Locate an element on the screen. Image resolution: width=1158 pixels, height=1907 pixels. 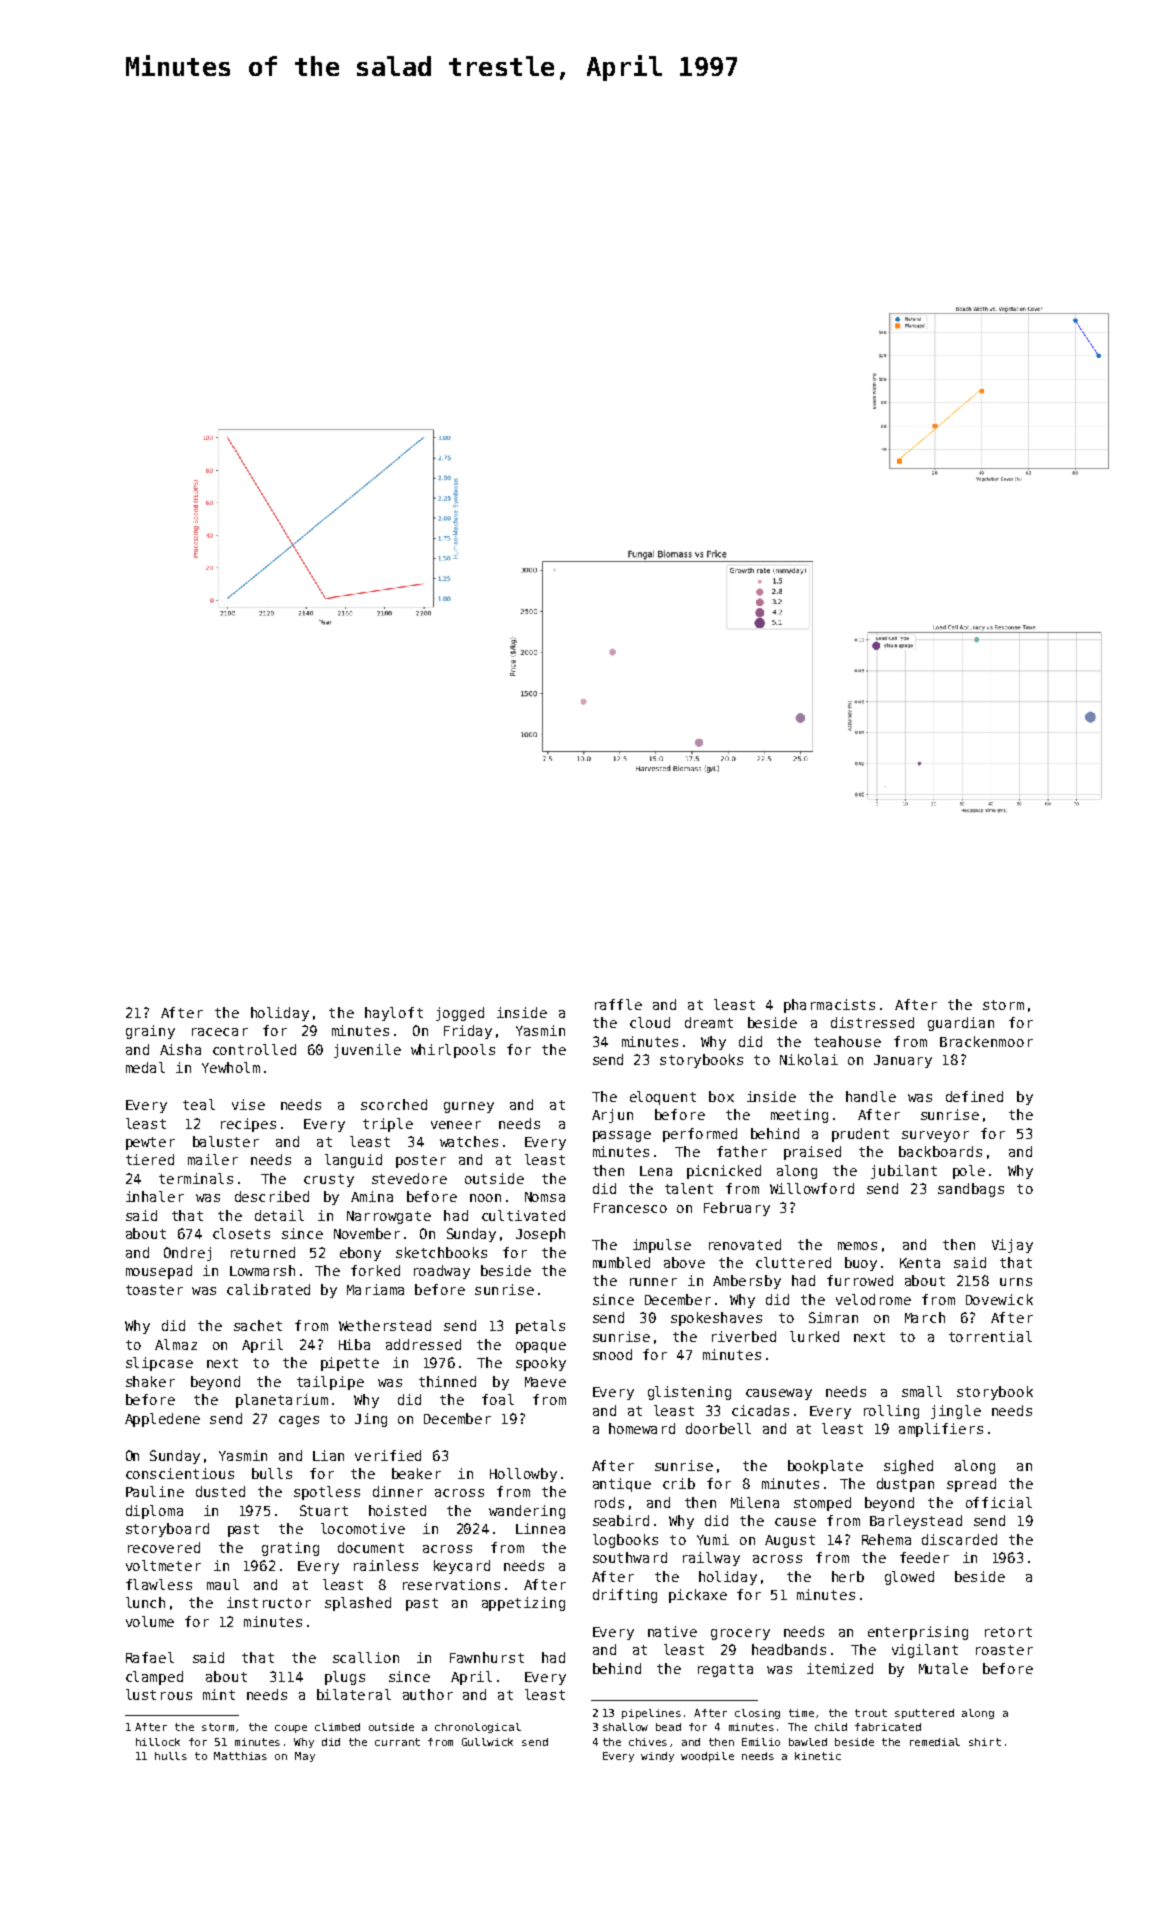
cages is located at coordinates (299, 1421).
